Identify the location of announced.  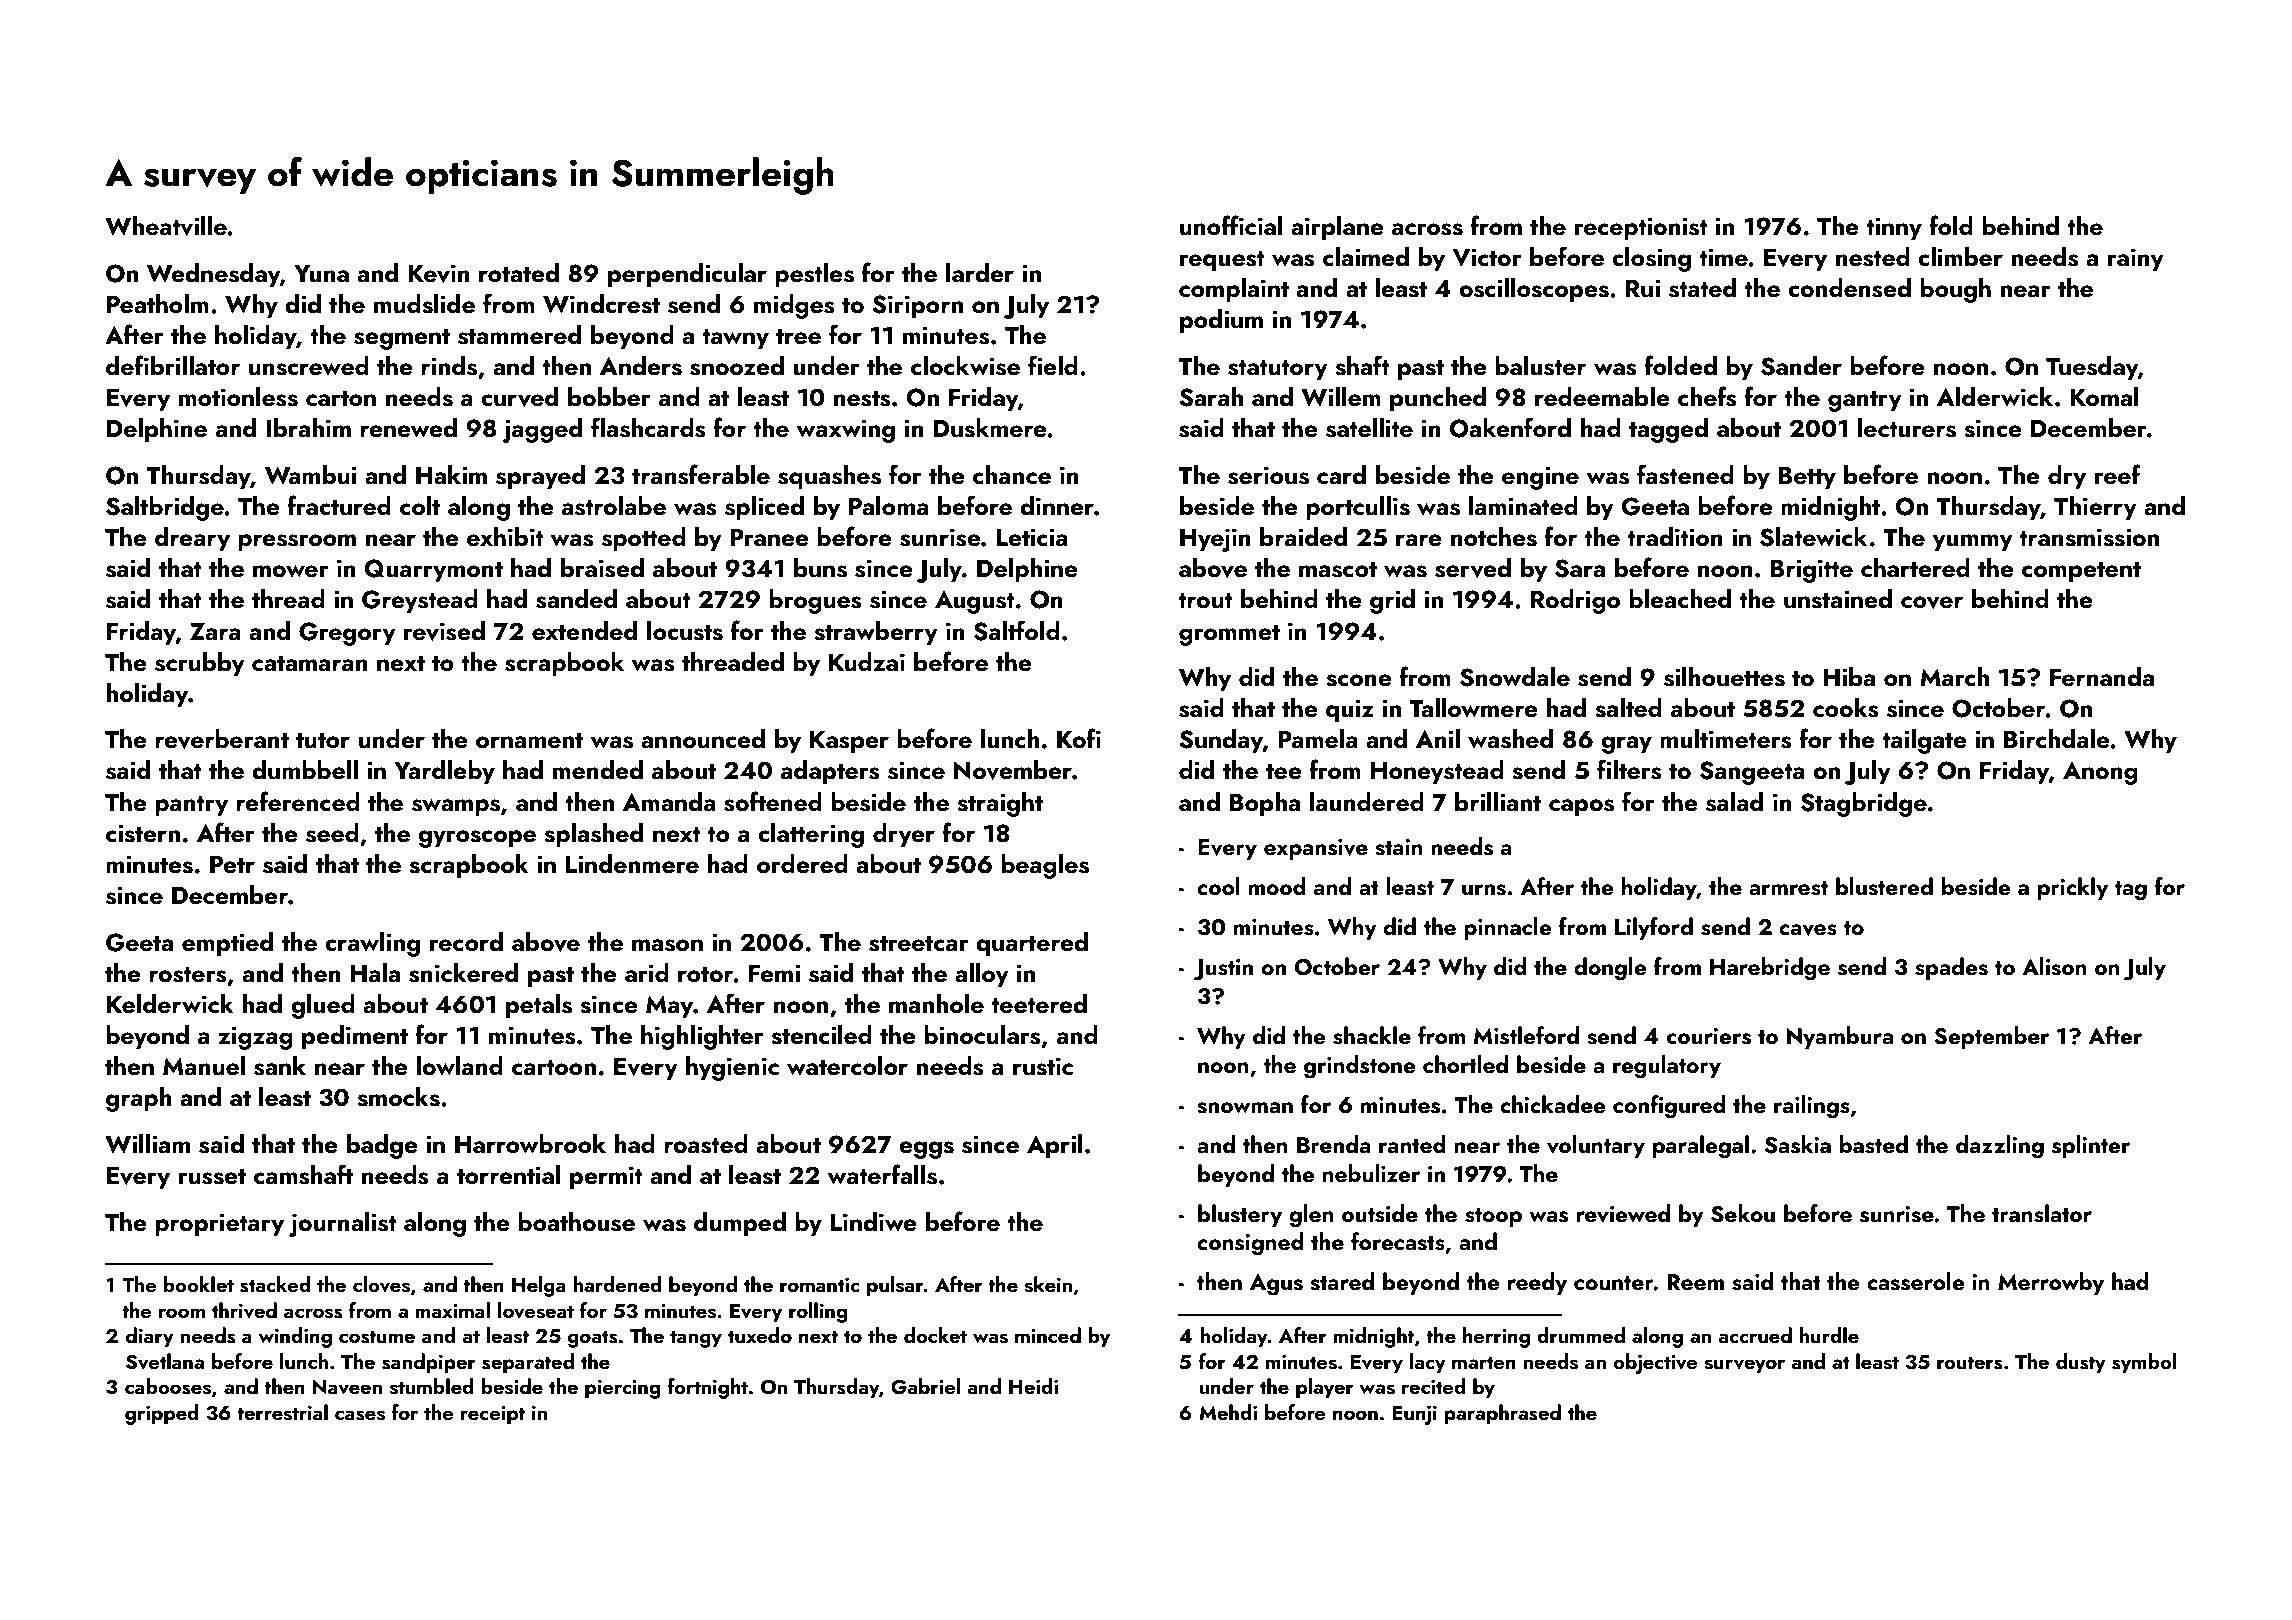
(703, 739).
